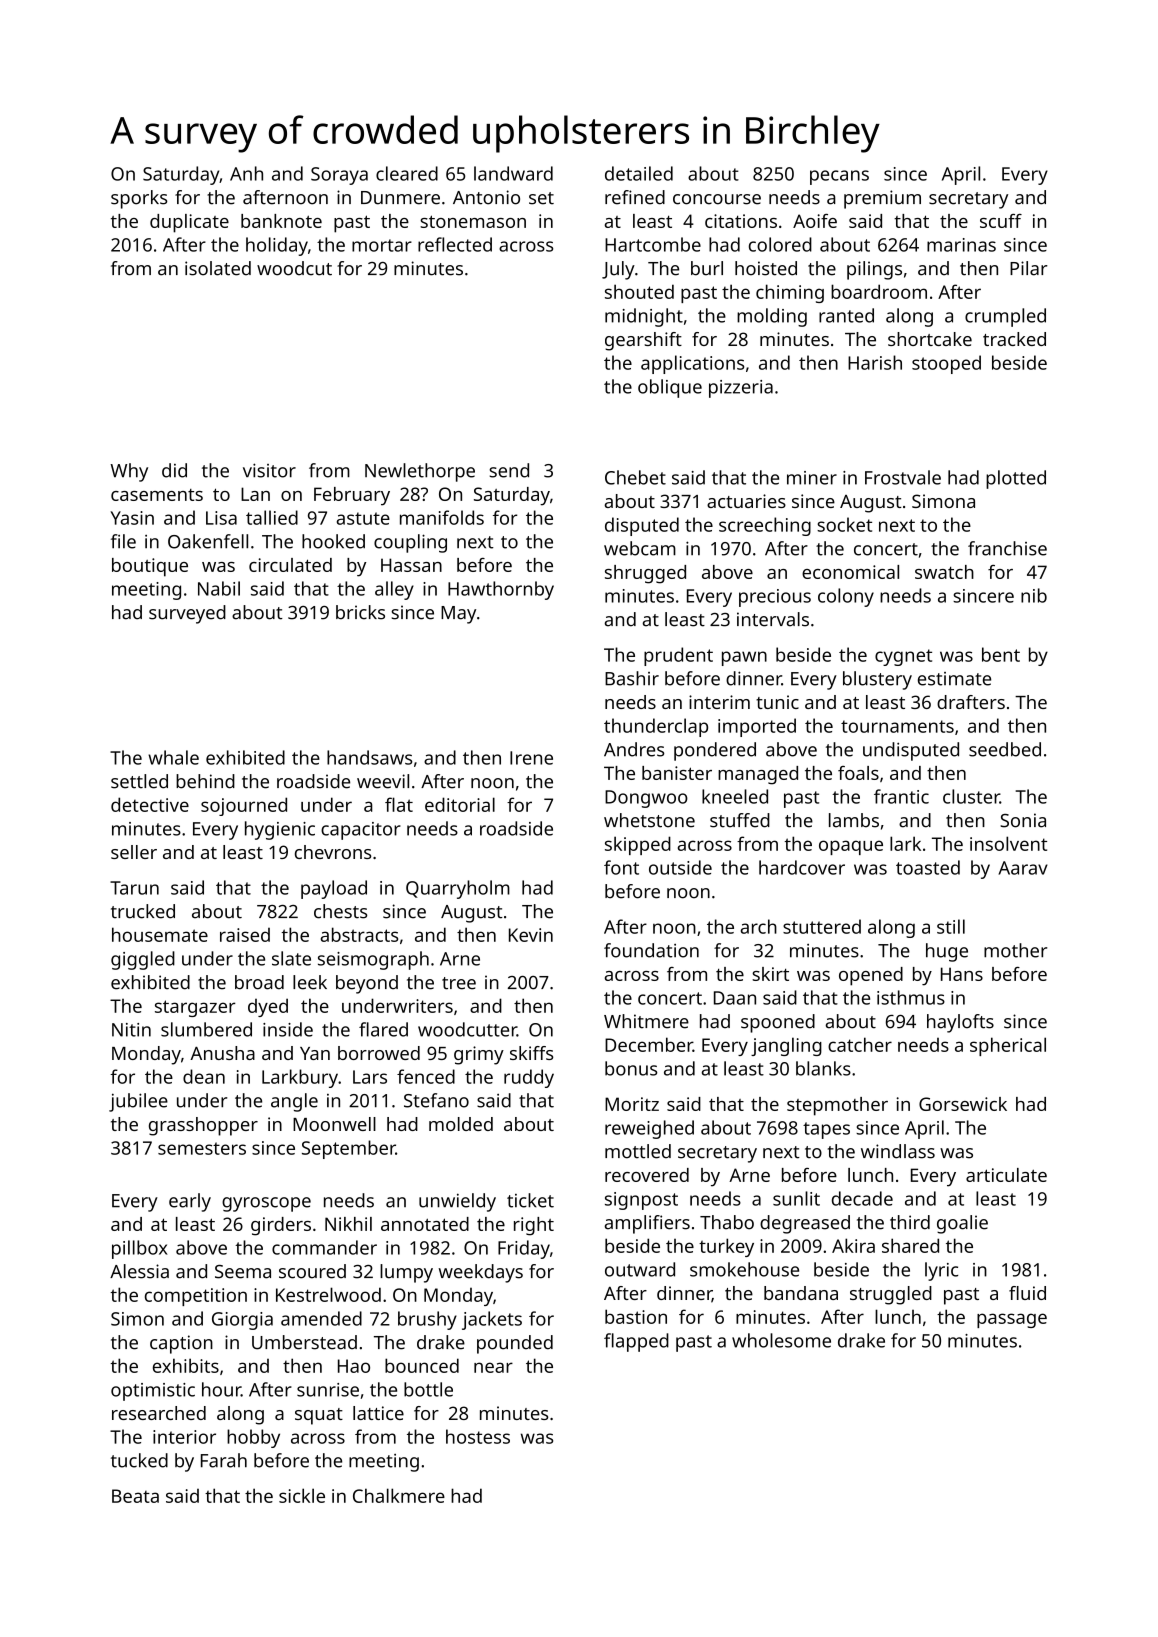 This screenshot has width=1158, height=1637. Describe the element at coordinates (744, 658) in the screenshot. I see `pawn` at that location.
